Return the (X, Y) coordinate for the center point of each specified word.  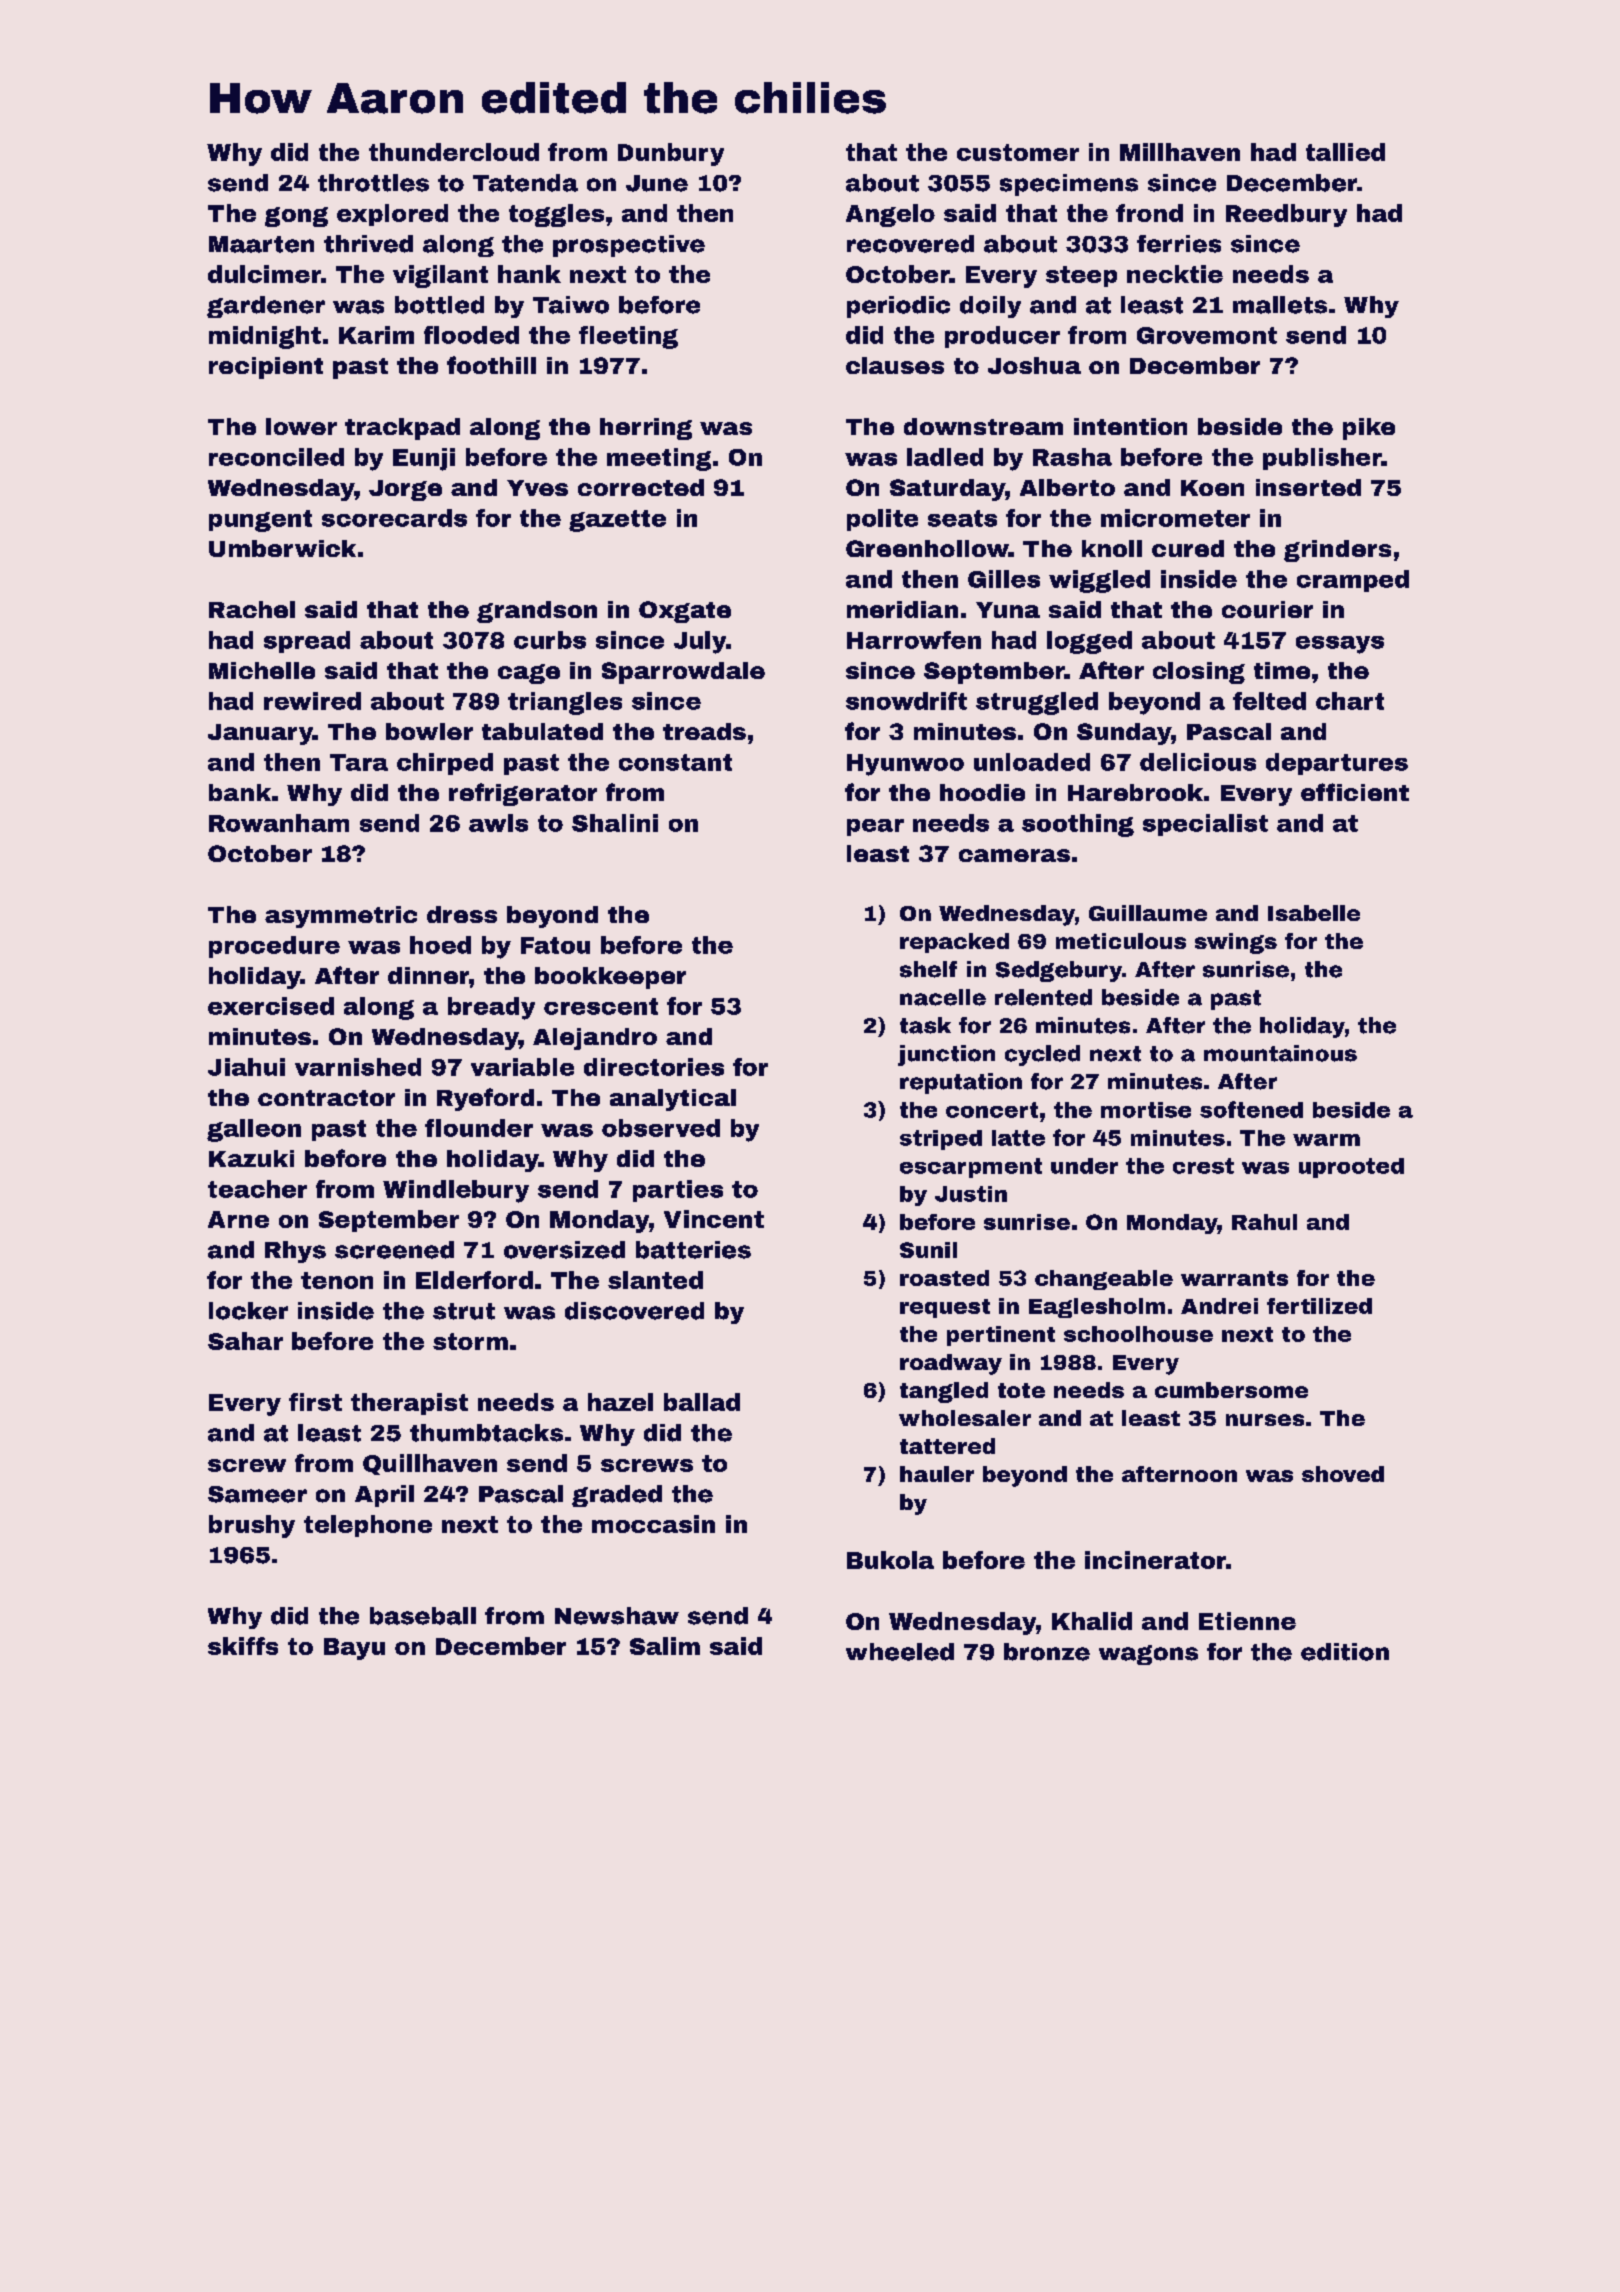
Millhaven (1180, 152)
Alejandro (595, 1039)
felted (1269, 701)
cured (1188, 548)
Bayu (354, 1649)
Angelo (890, 215)
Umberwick (282, 548)
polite (882, 520)
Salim (665, 1646)
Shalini (615, 823)
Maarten (261, 244)
